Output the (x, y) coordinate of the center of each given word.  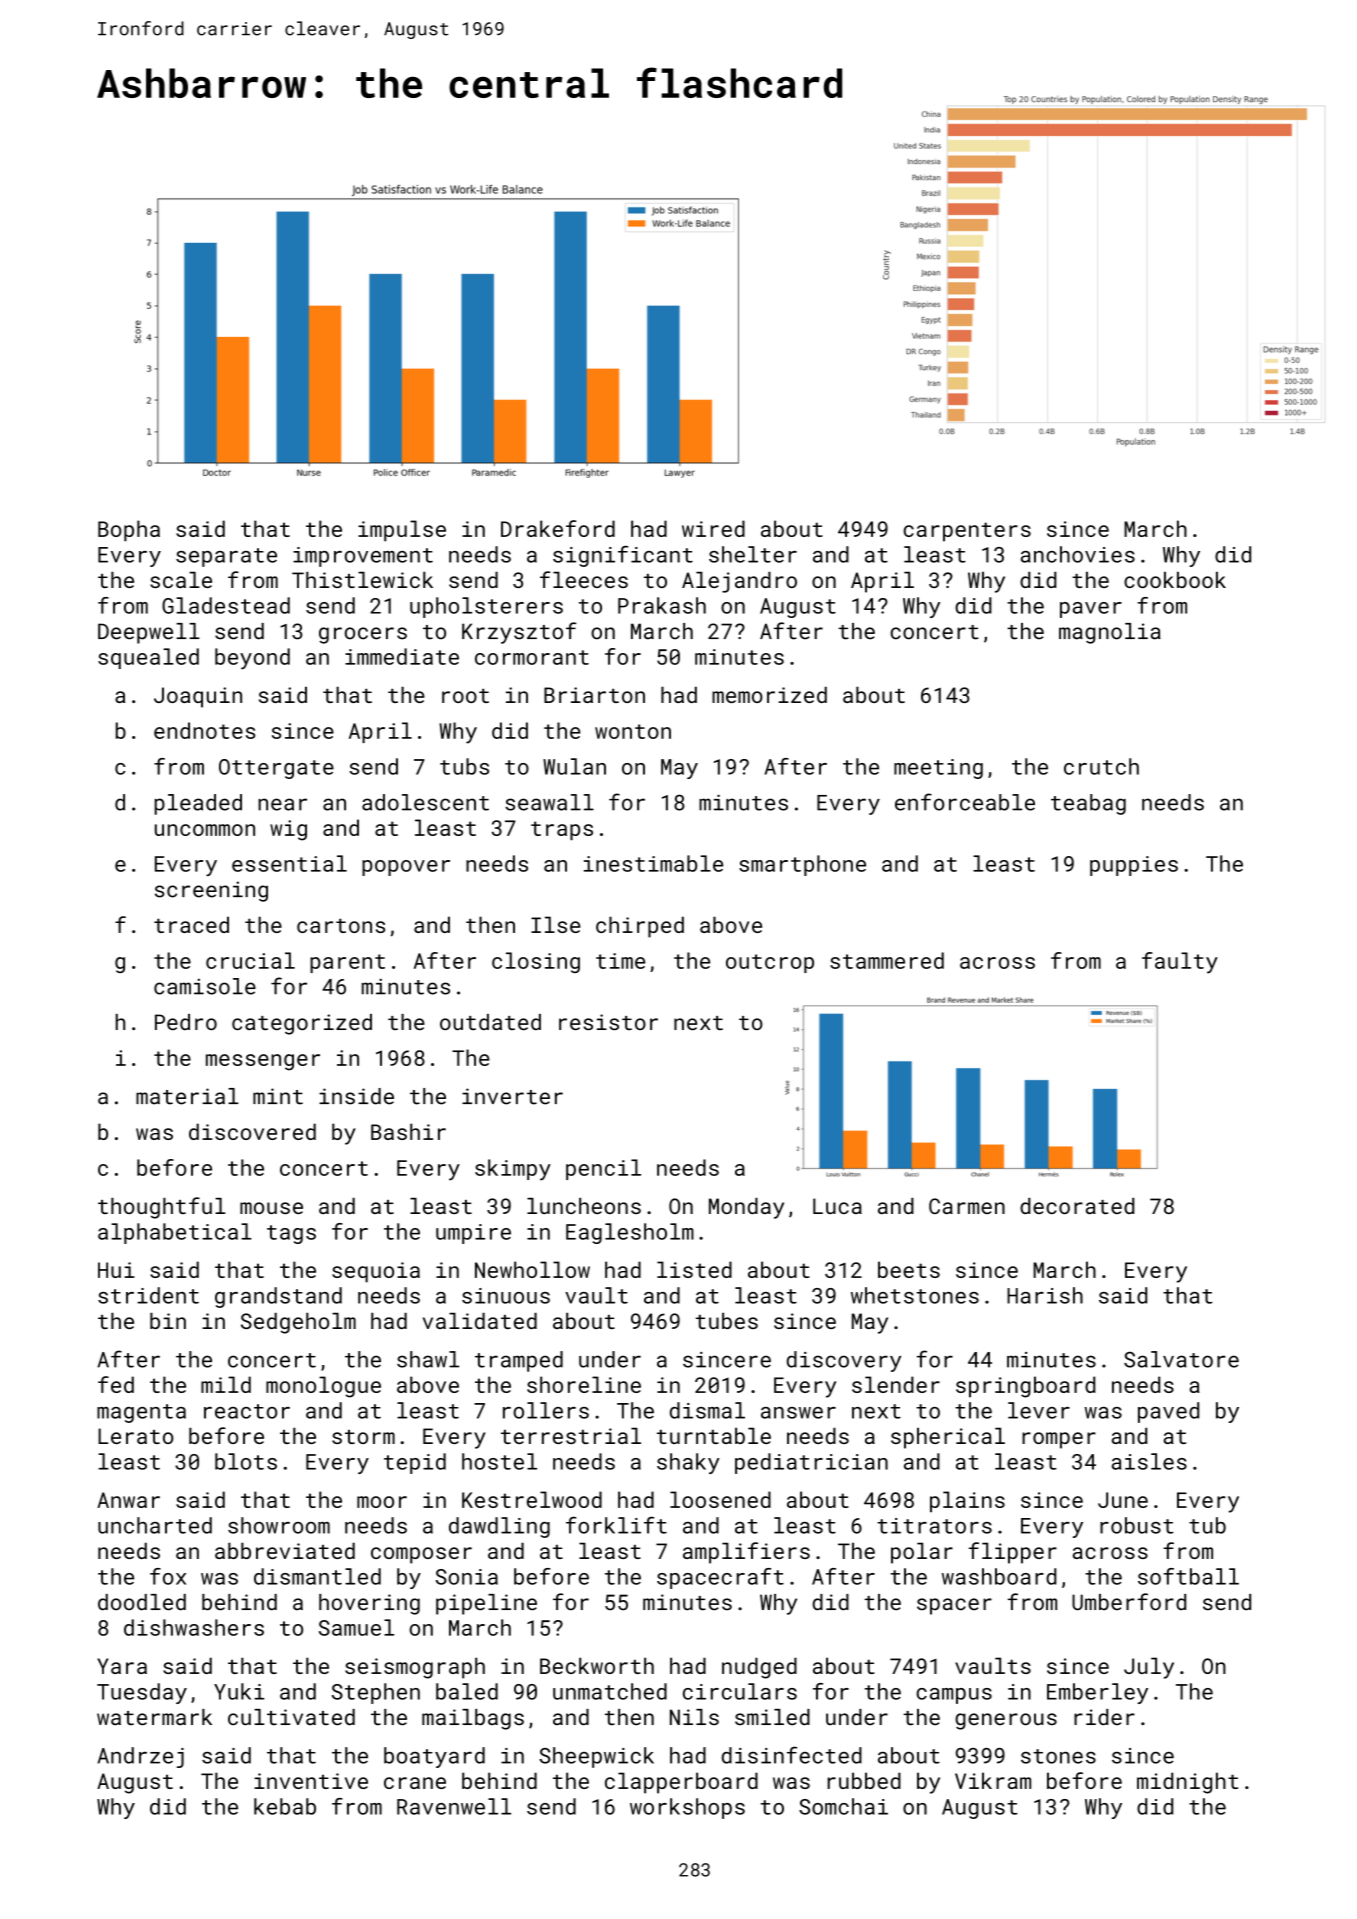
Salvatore (1181, 1359)
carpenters (967, 532)
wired (713, 528)
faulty (1180, 963)
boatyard (434, 1757)
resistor (608, 1022)
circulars (740, 1691)
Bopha (129, 531)
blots (246, 1461)
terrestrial (571, 1435)
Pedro (186, 1022)
